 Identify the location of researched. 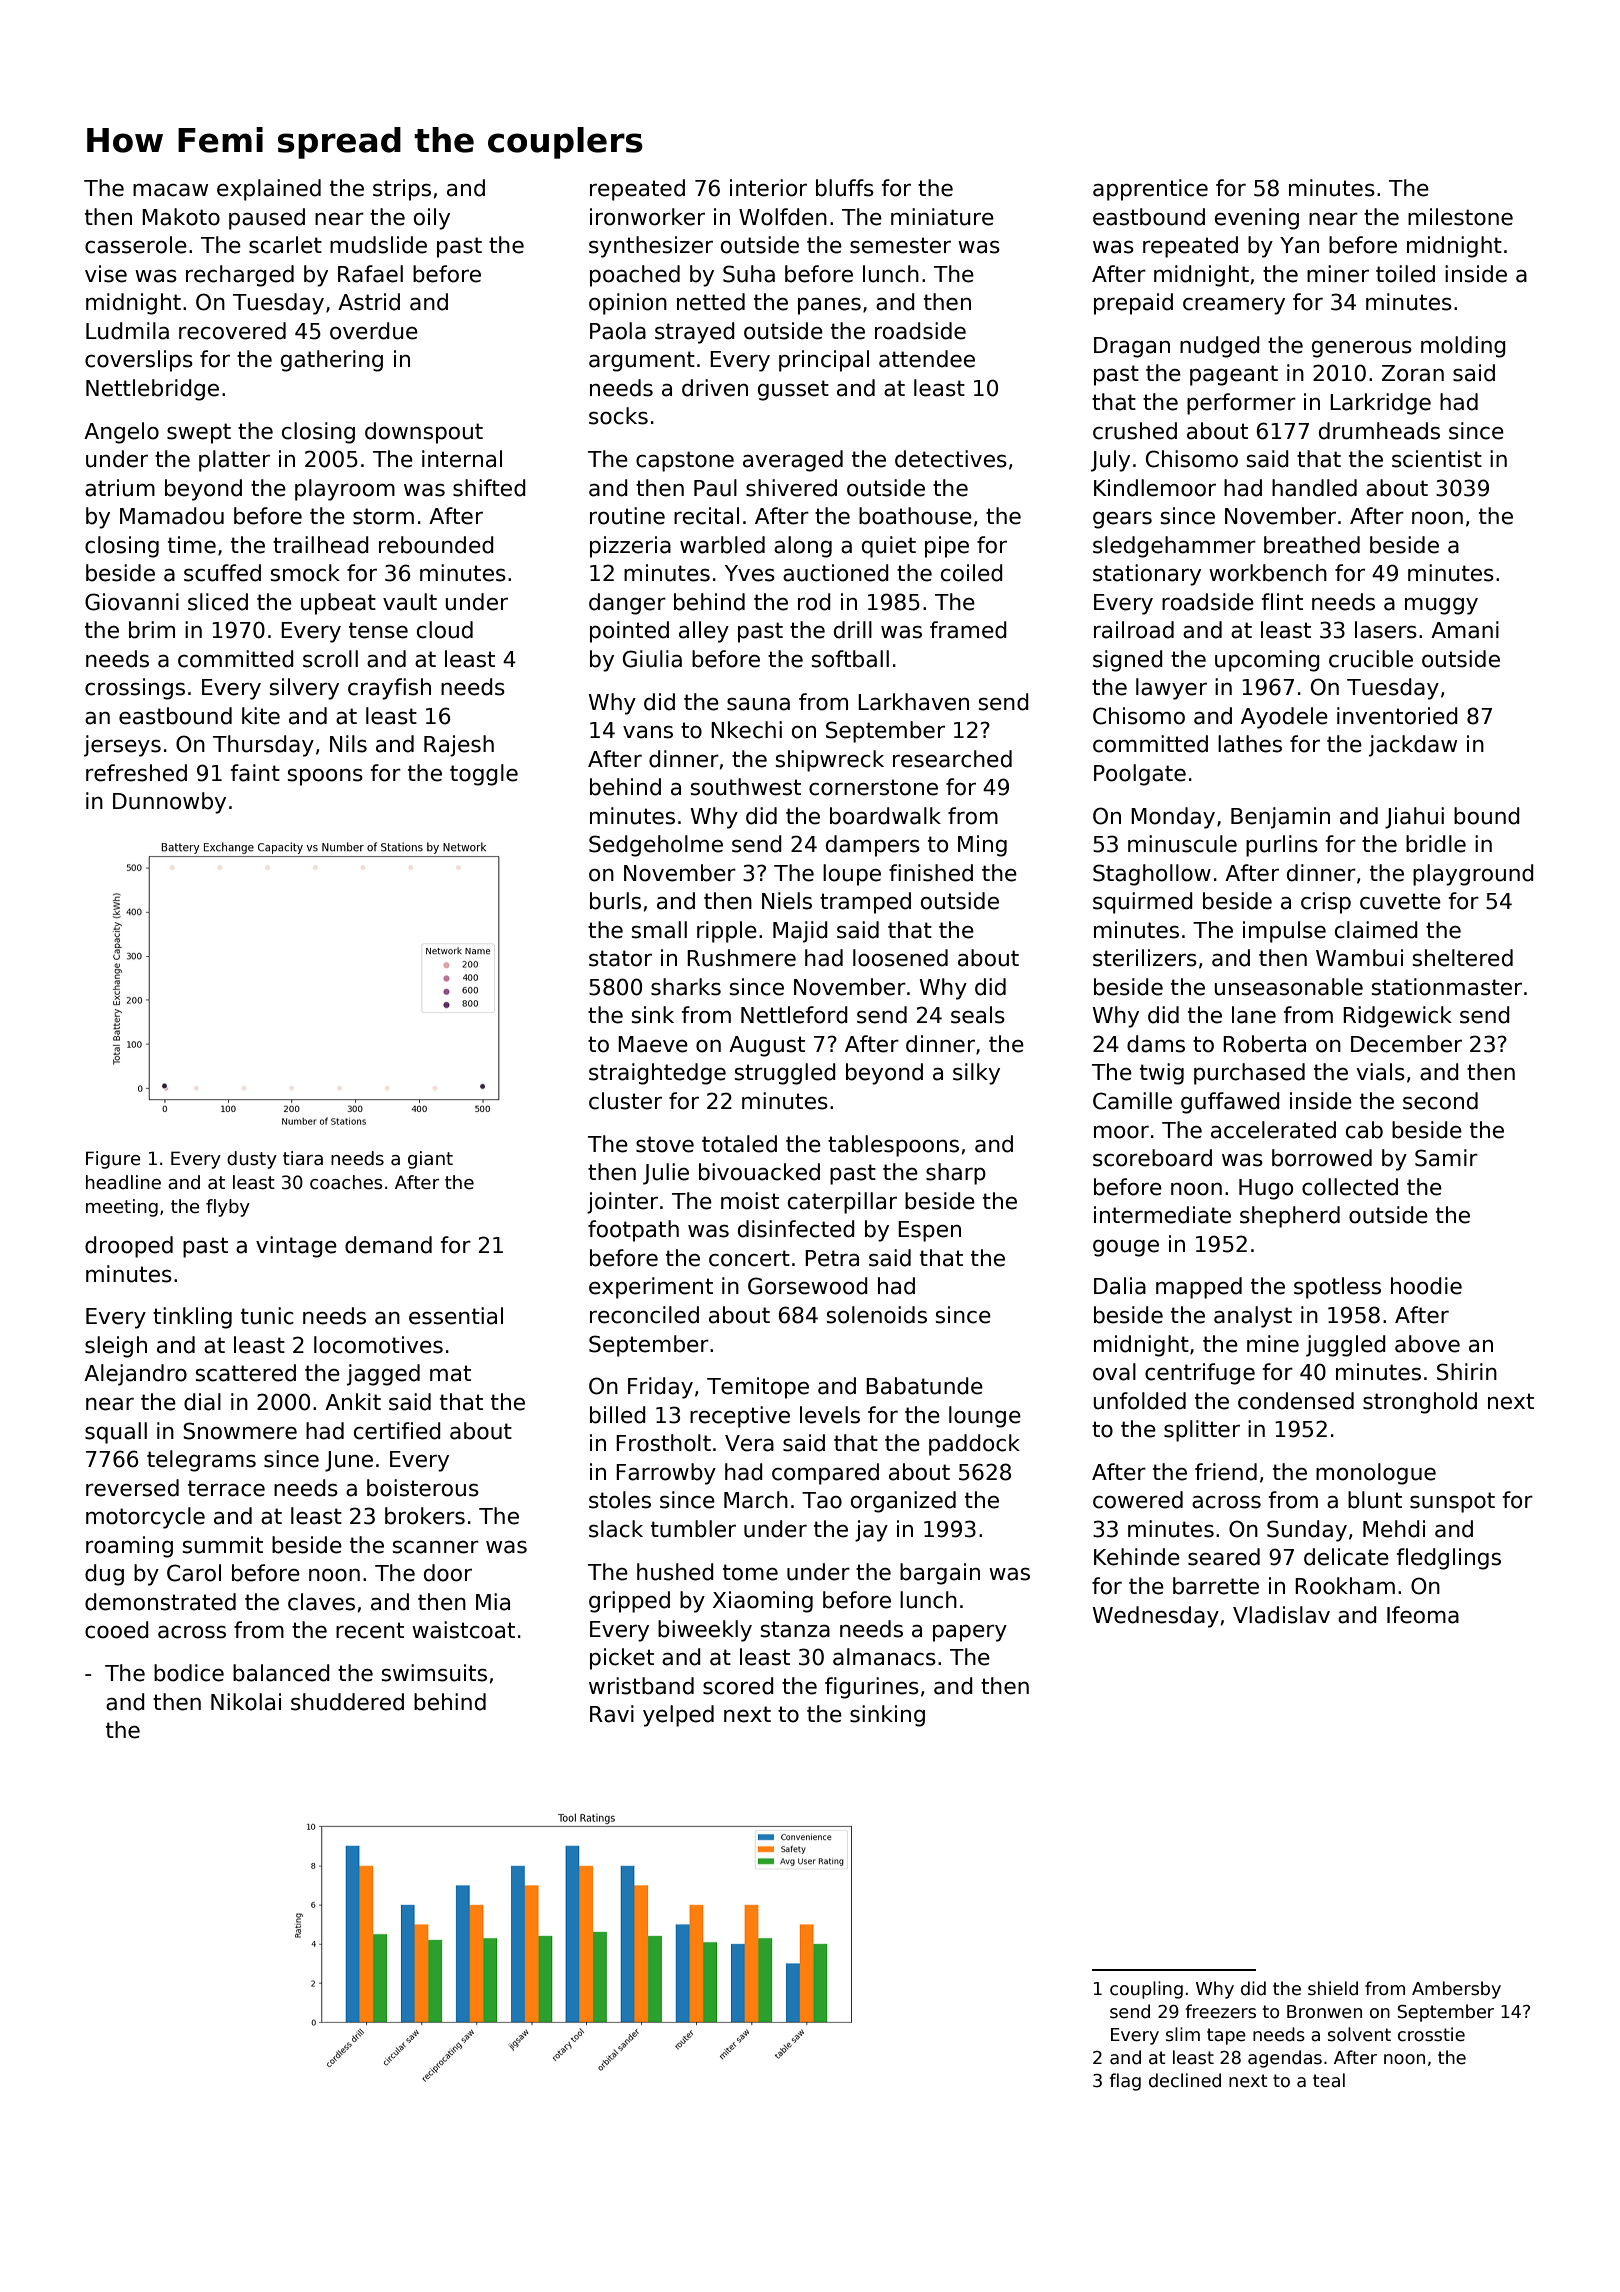
(952, 759).
